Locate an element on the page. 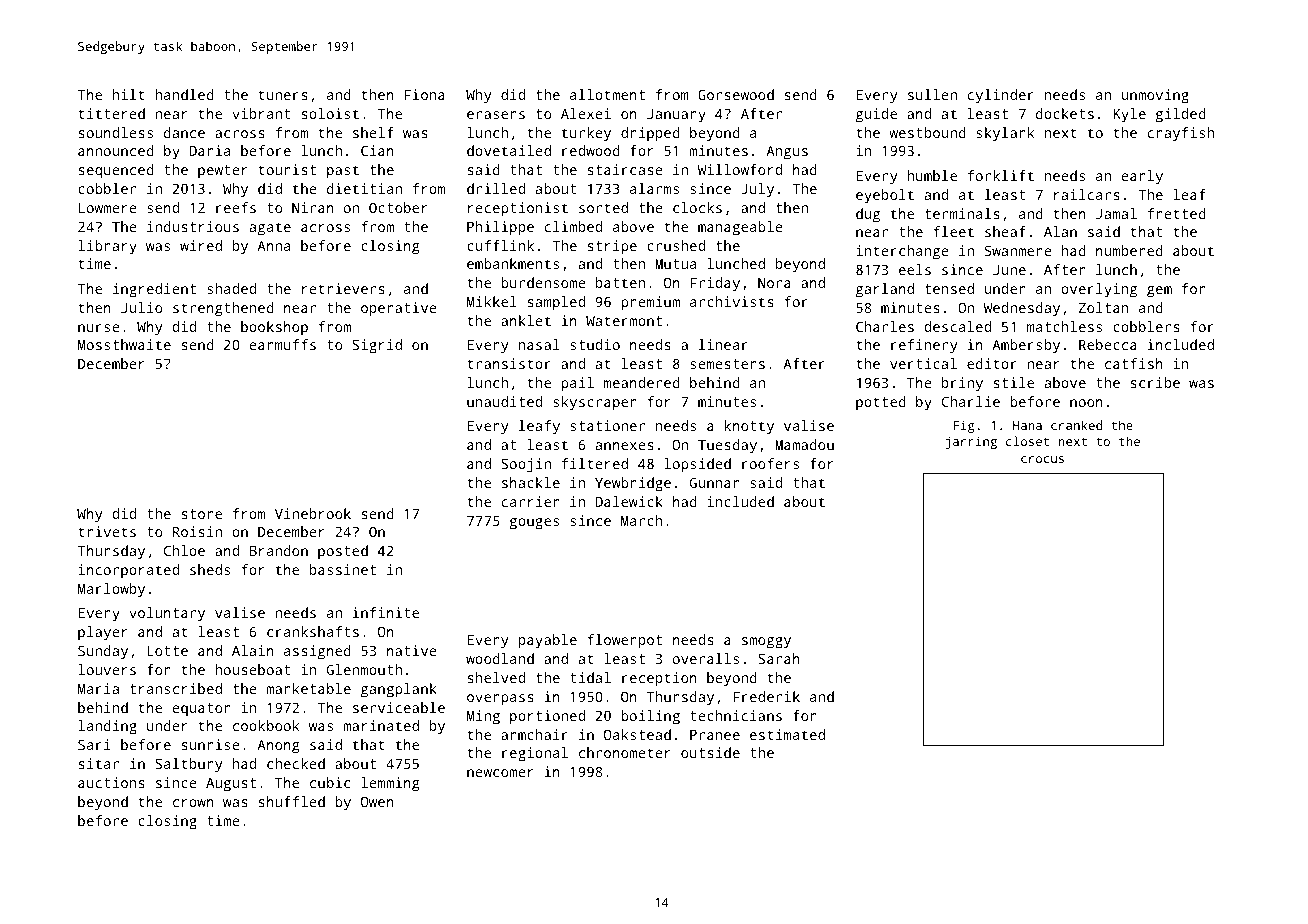 The height and width of the image is (924, 1308). Lowmere is located at coordinates (108, 208).
